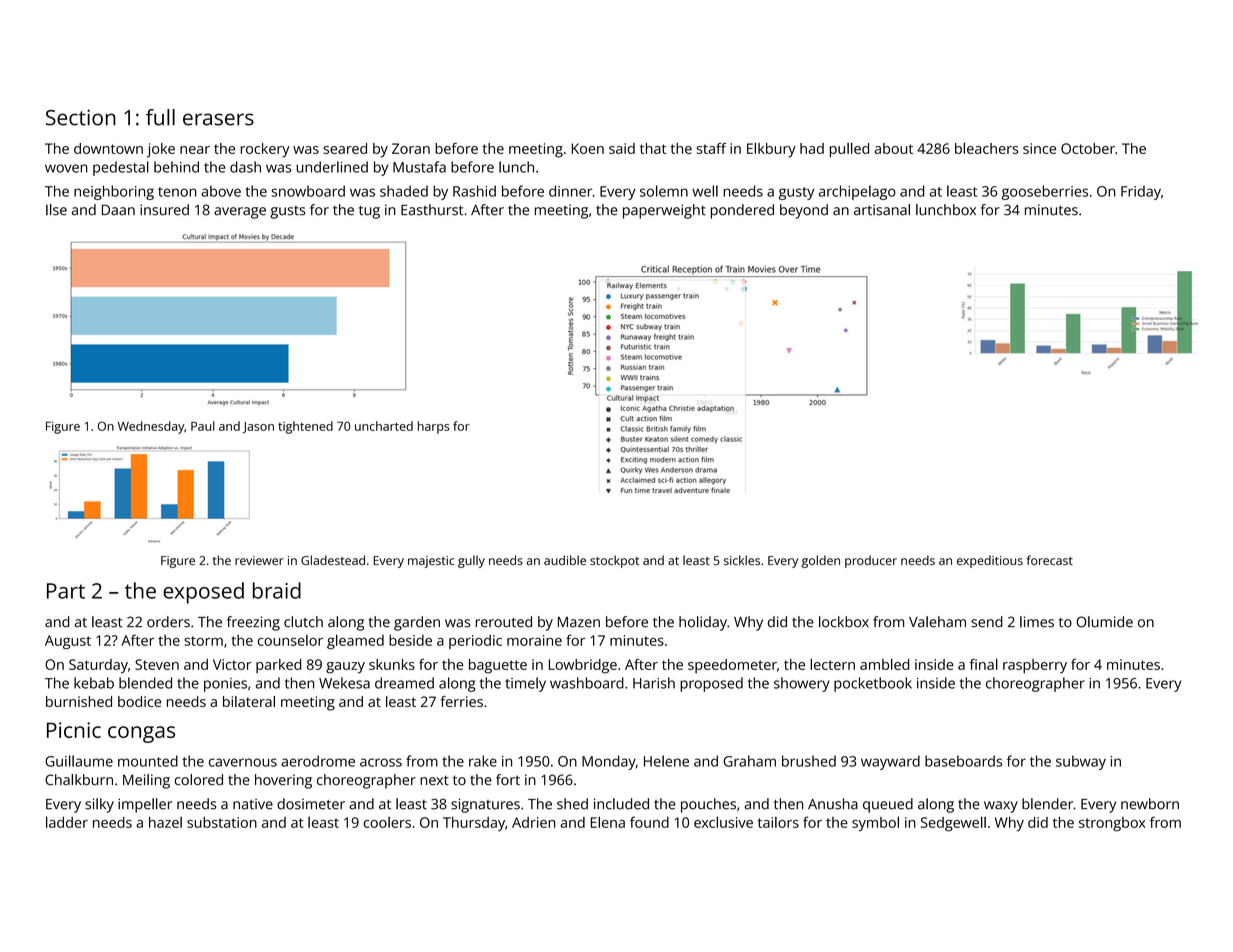  Describe the element at coordinates (483, 761) in the screenshot. I see `rake` at that location.
